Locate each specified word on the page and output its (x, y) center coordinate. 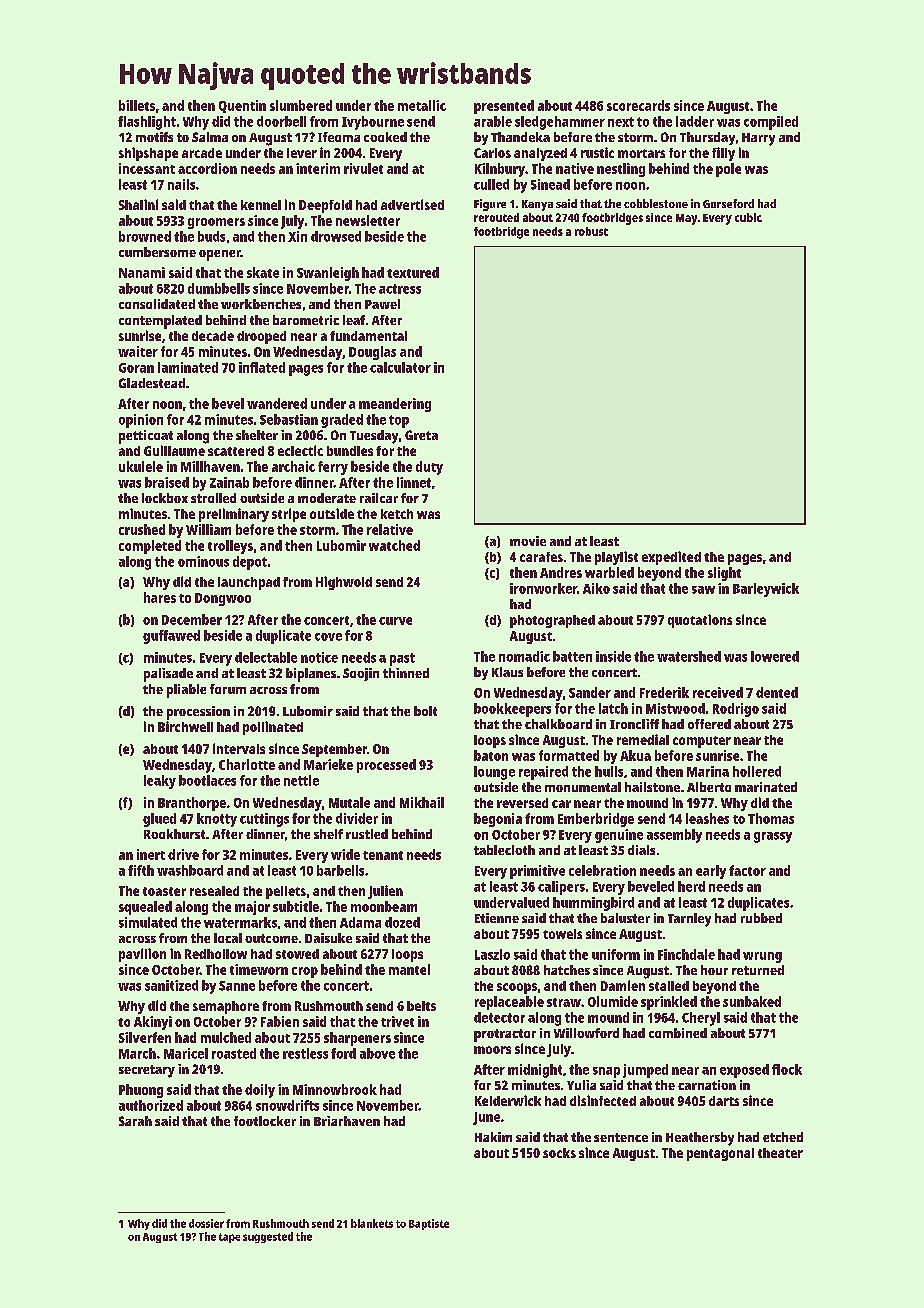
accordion (207, 168)
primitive (537, 872)
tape (229, 1238)
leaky (160, 782)
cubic (748, 217)
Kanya (537, 205)
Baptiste (429, 1224)
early (711, 872)
